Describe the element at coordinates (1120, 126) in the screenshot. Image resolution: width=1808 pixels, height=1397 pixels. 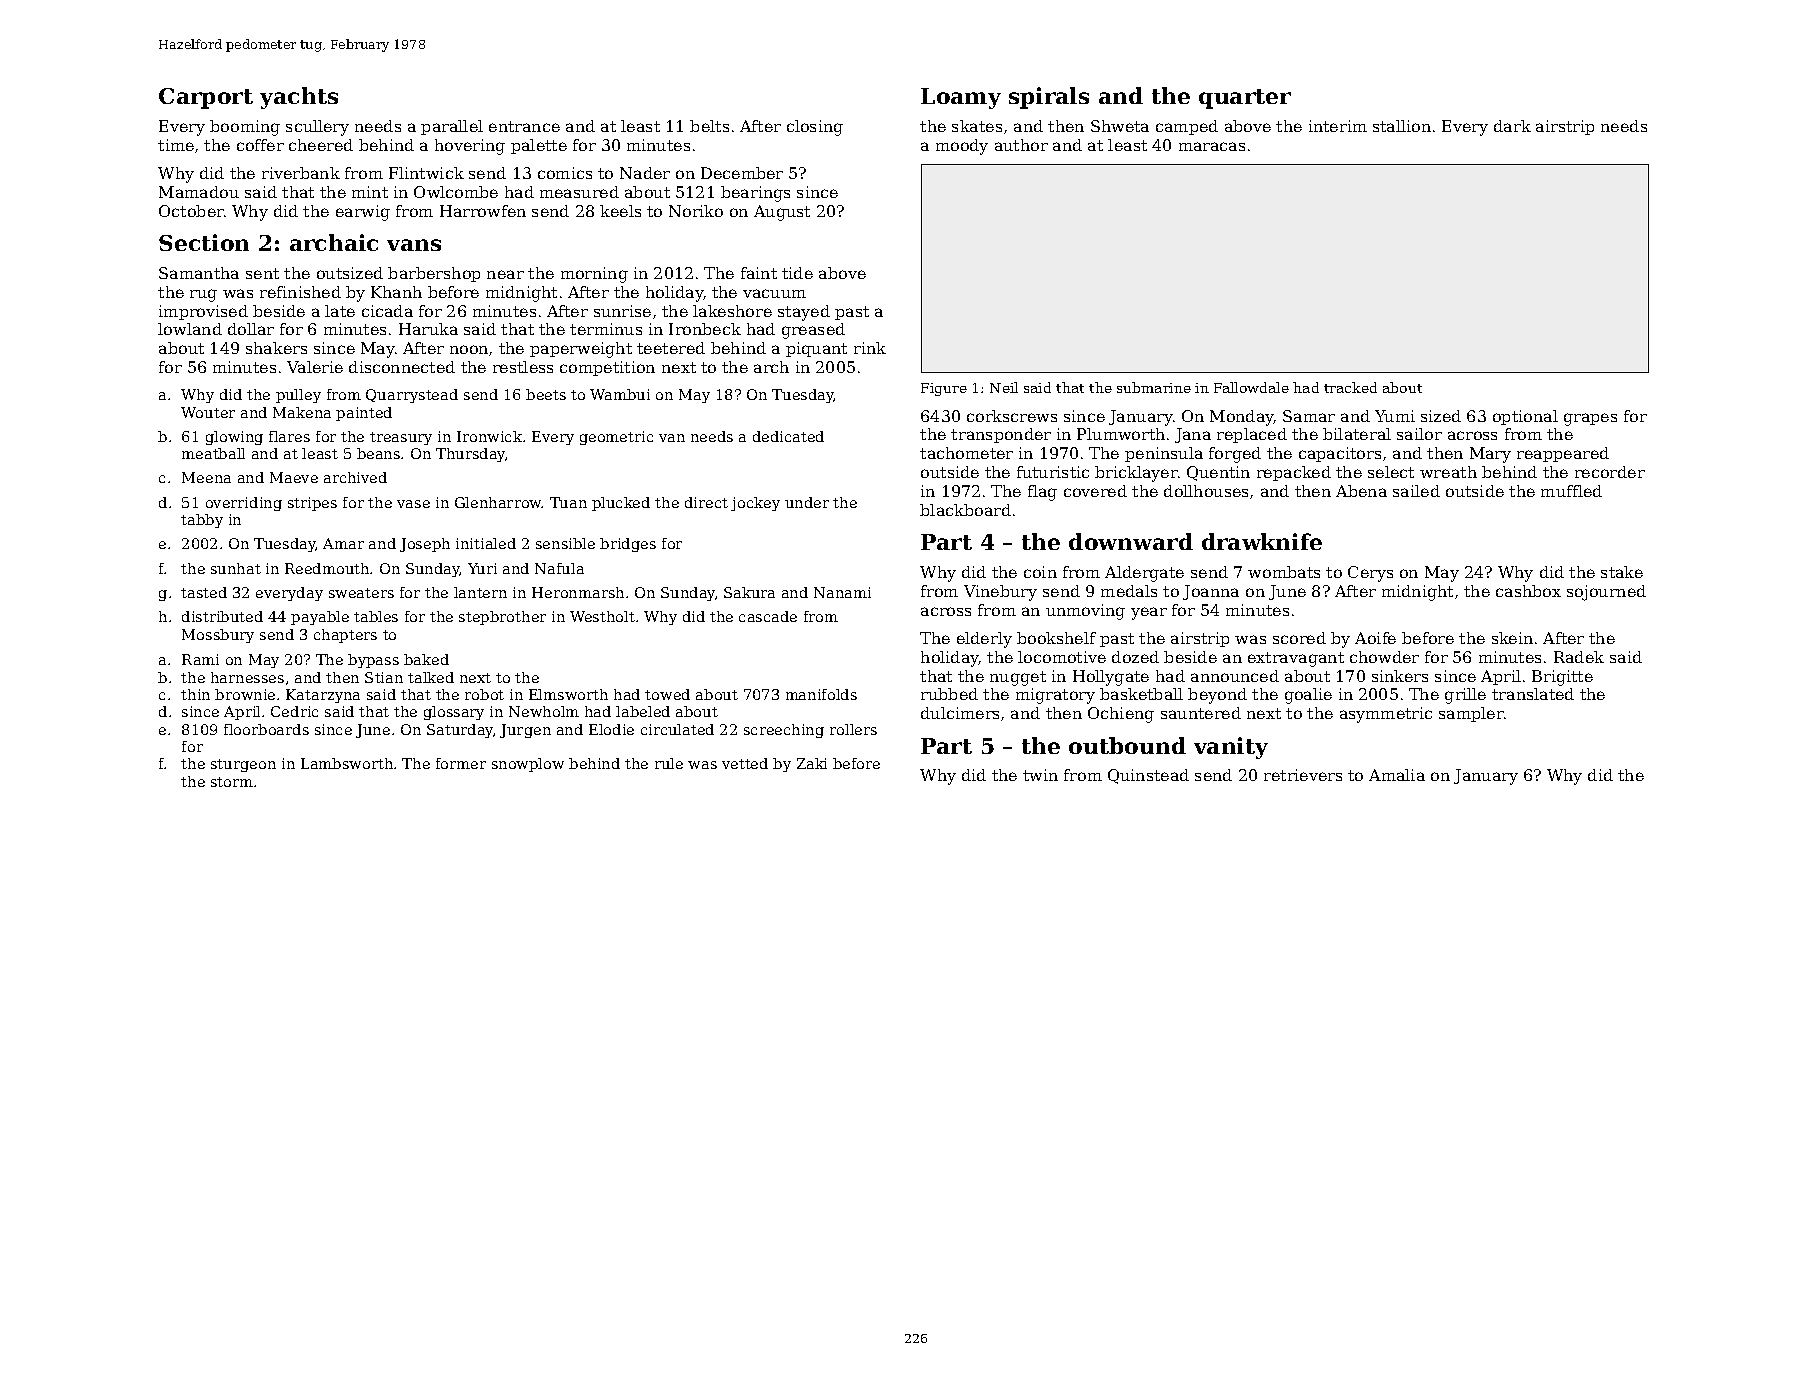
I see `Shweta` at that location.
